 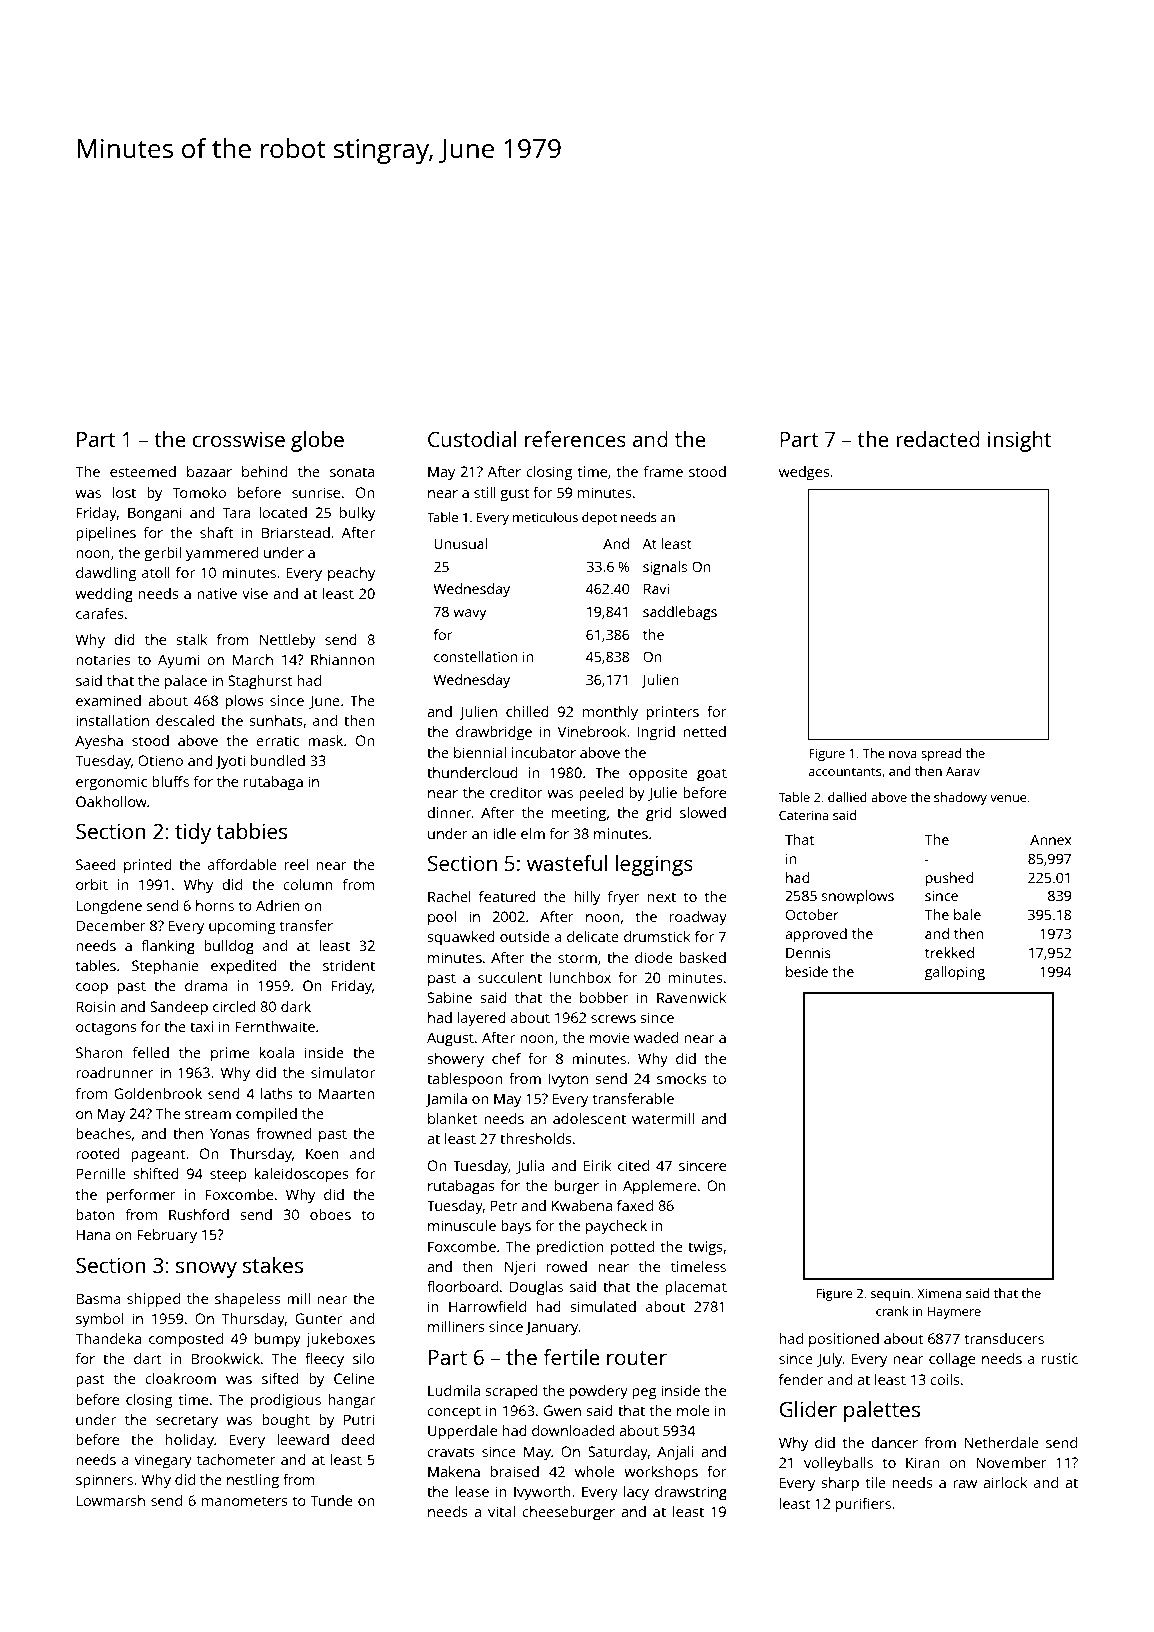 What do you see at coordinates (242, 927) in the image?
I see `upcoming` at bounding box center [242, 927].
